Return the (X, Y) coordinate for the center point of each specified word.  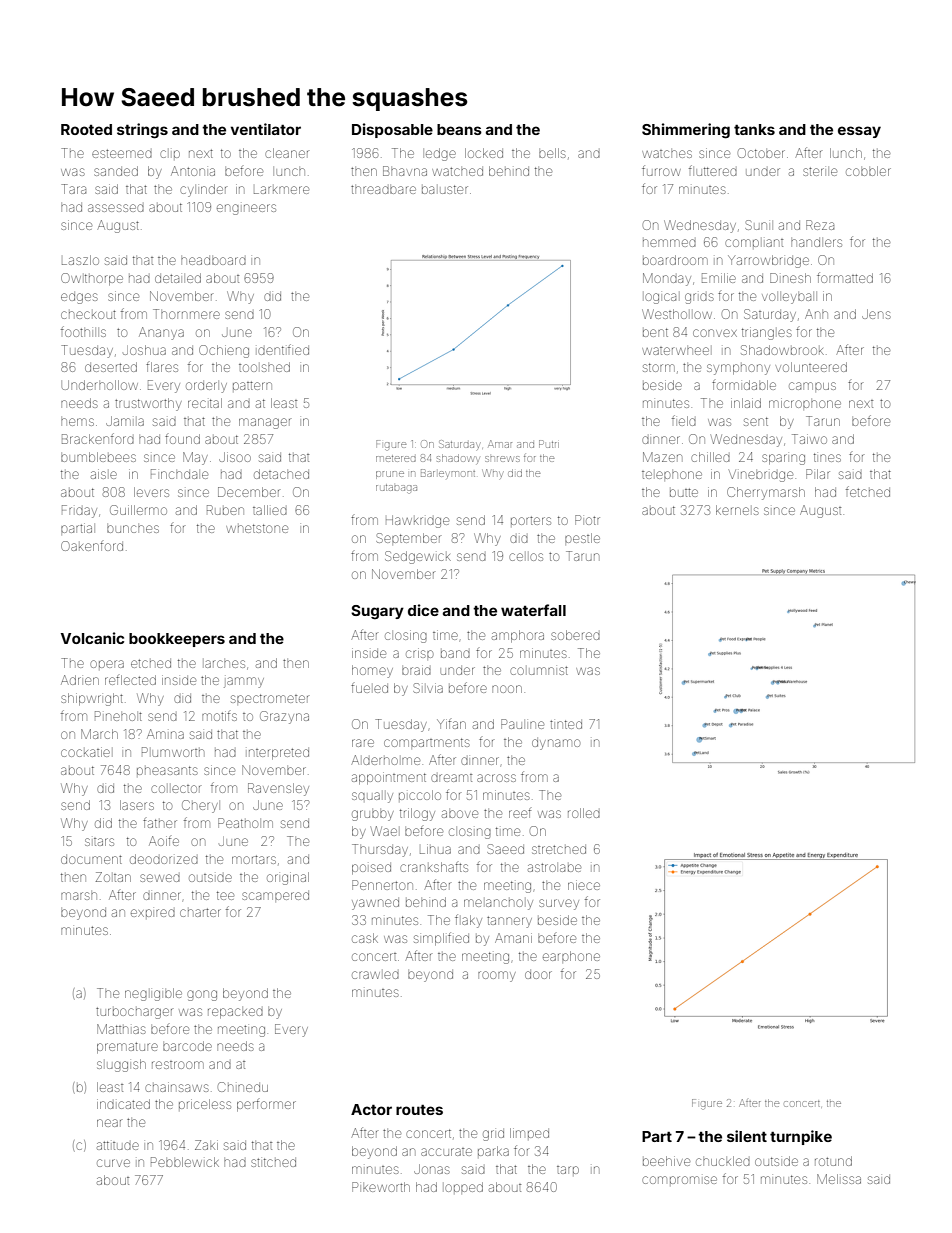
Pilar (818, 474)
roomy (497, 976)
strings (142, 131)
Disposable (392, 130)
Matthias (121, 1029)
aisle (104, 474)
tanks (754, 129)
